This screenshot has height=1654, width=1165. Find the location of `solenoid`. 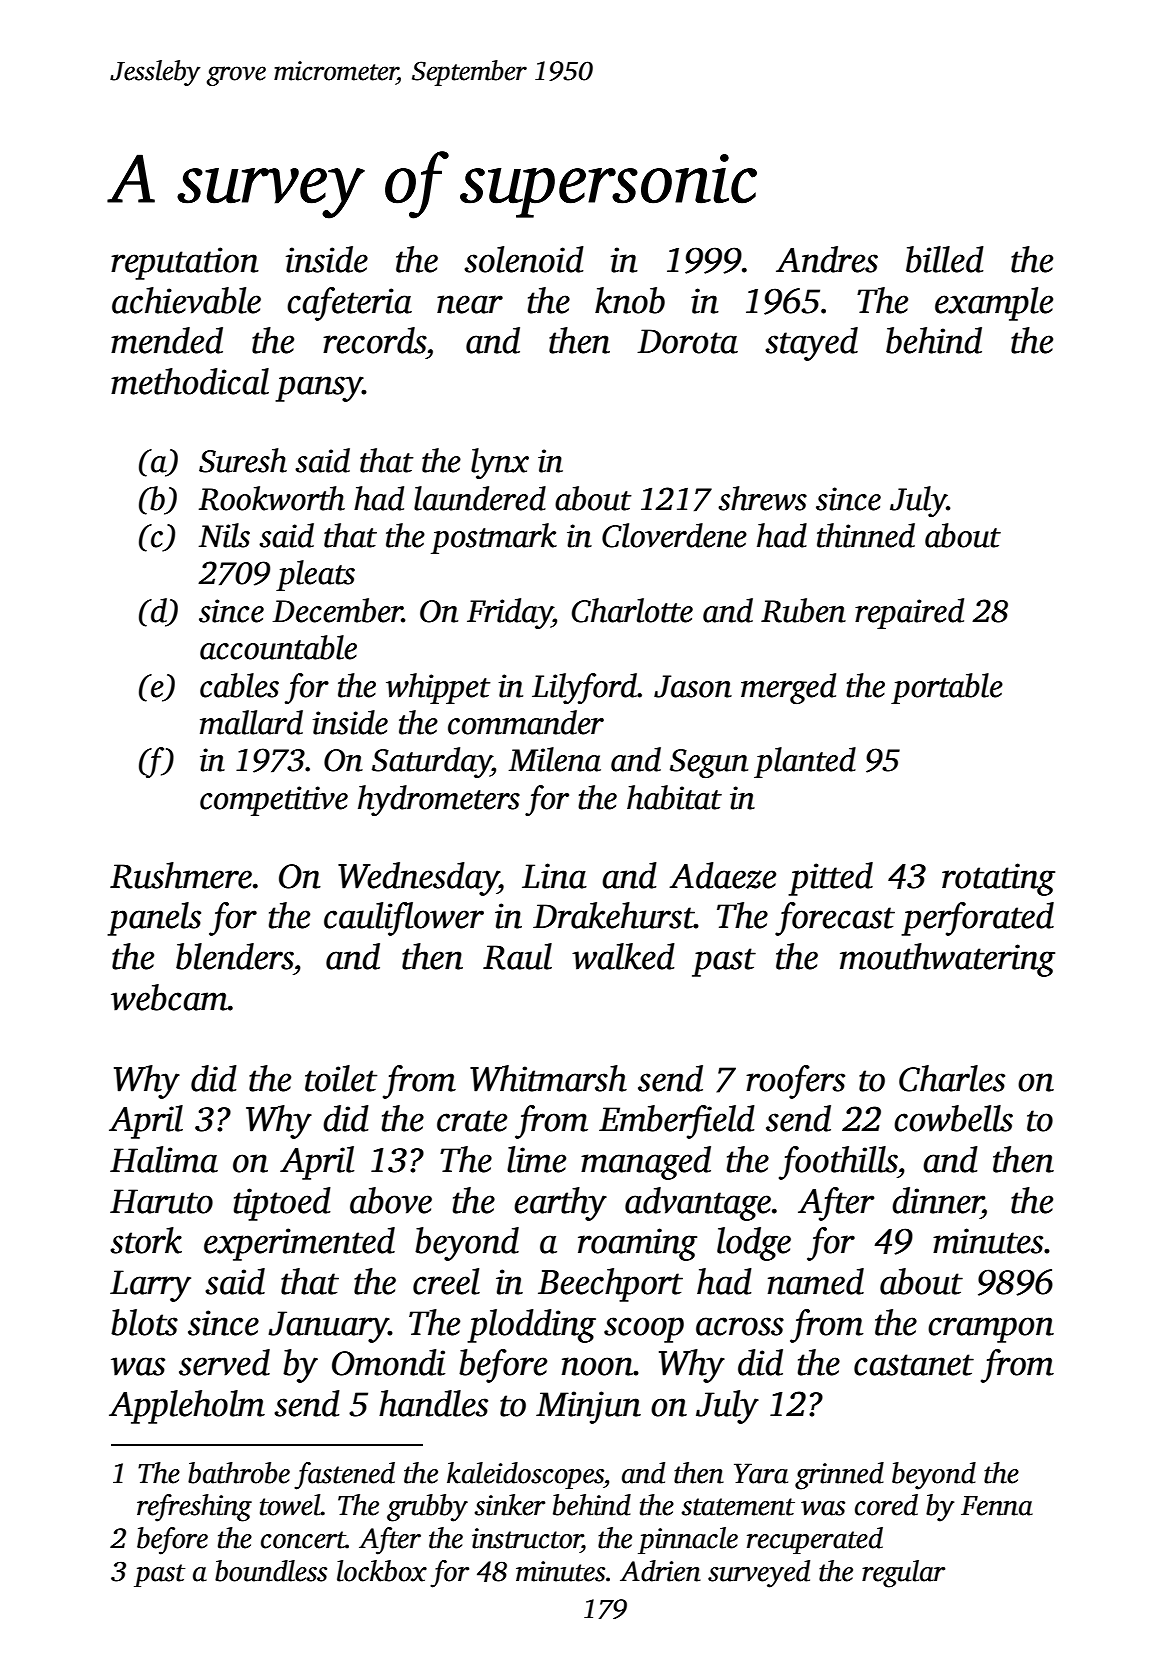

solenoid is located at coordinates (524, 259).
